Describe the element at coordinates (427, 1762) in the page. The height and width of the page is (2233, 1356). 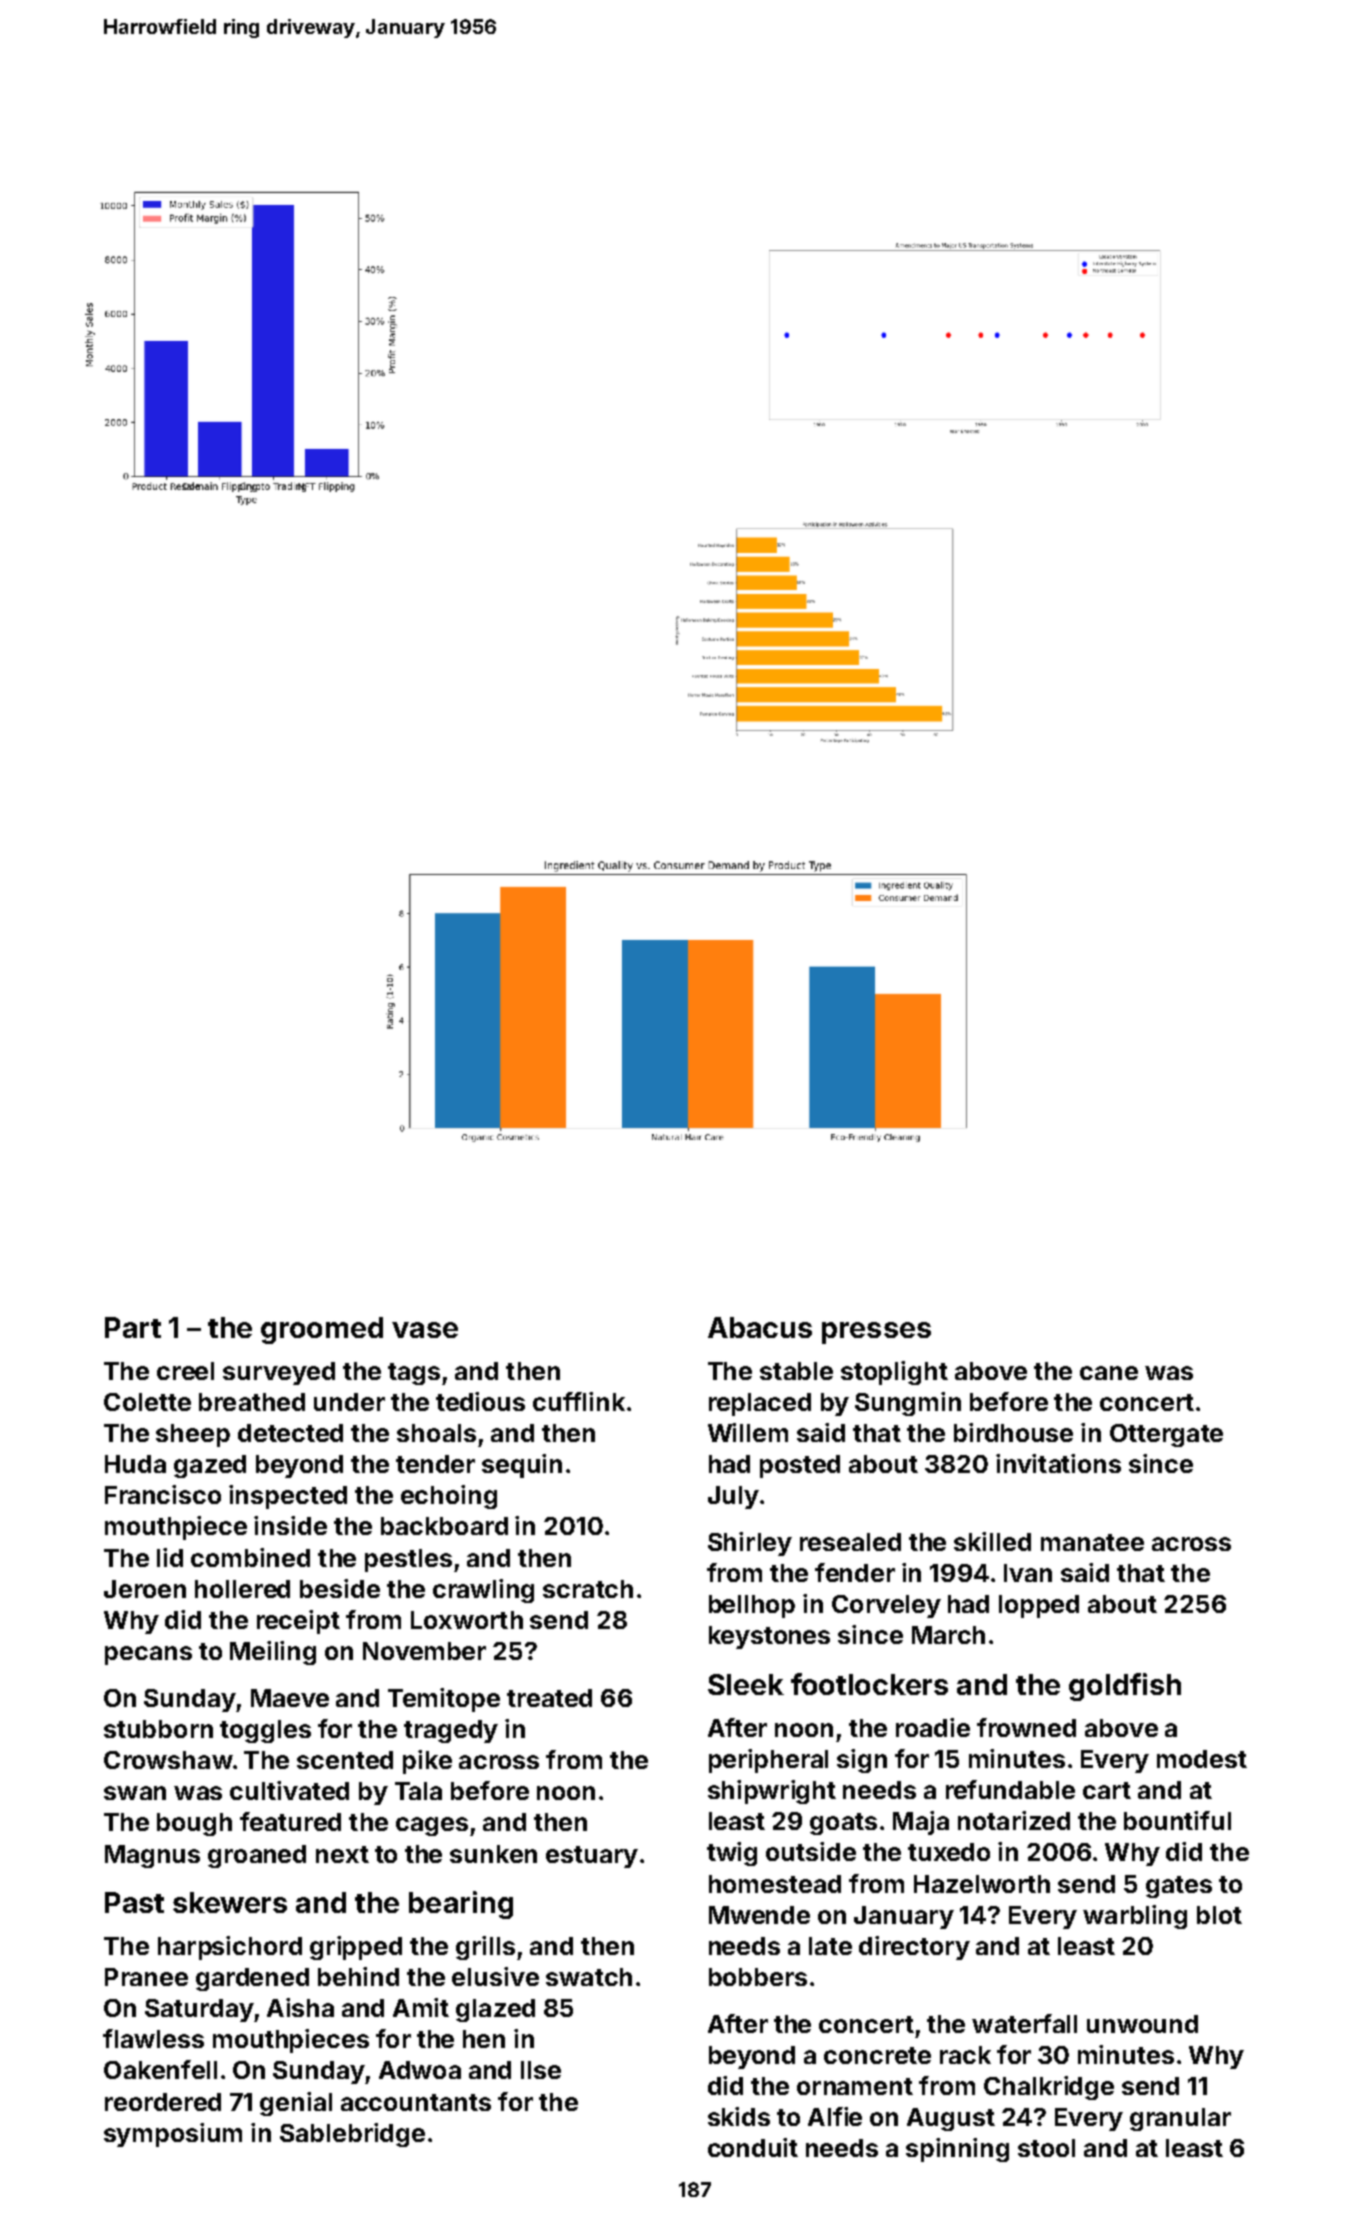
I see `pike` at that location.
